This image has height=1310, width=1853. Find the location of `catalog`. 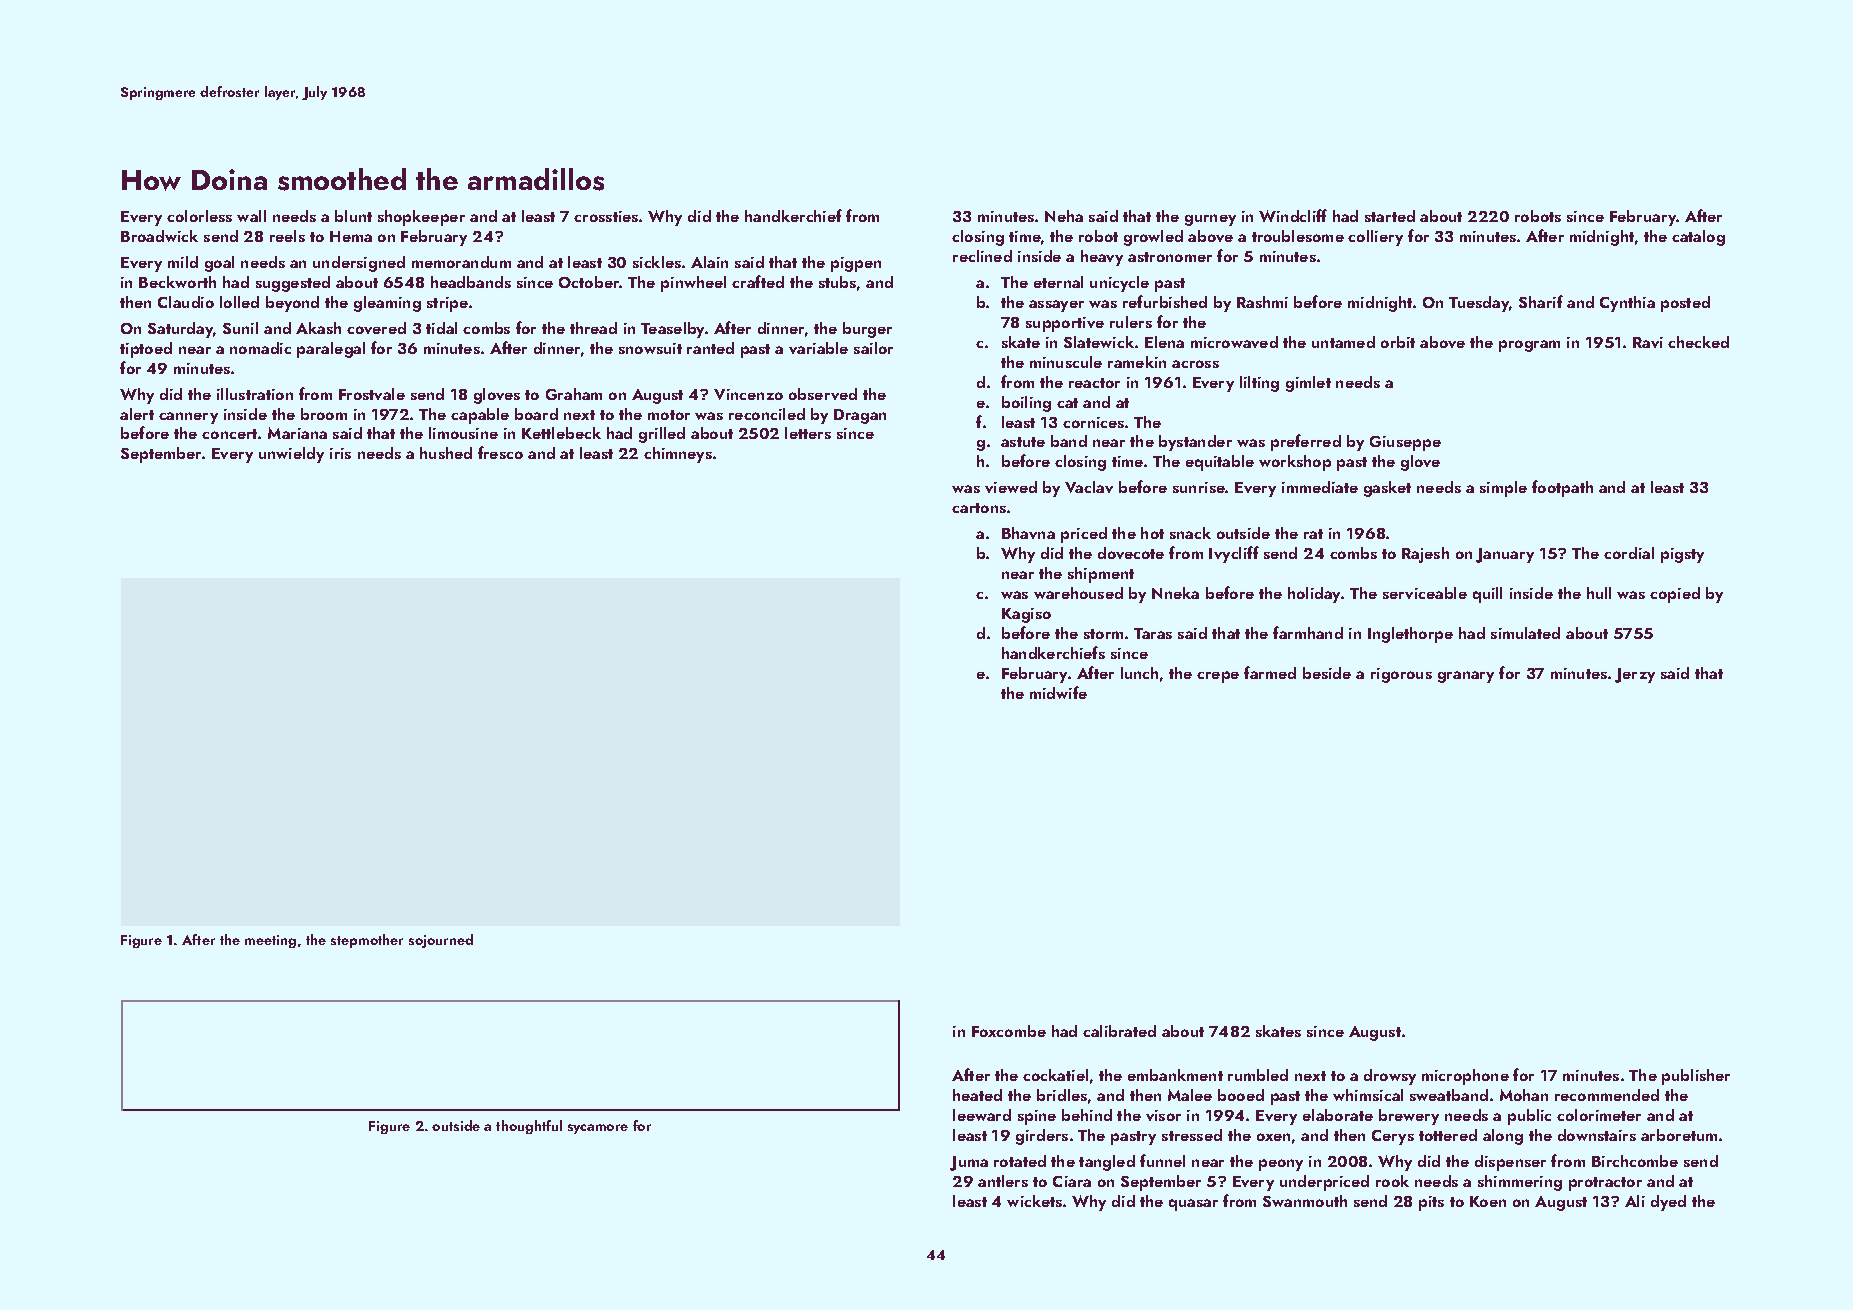

catalog is located at coordinates (1698, 238).
